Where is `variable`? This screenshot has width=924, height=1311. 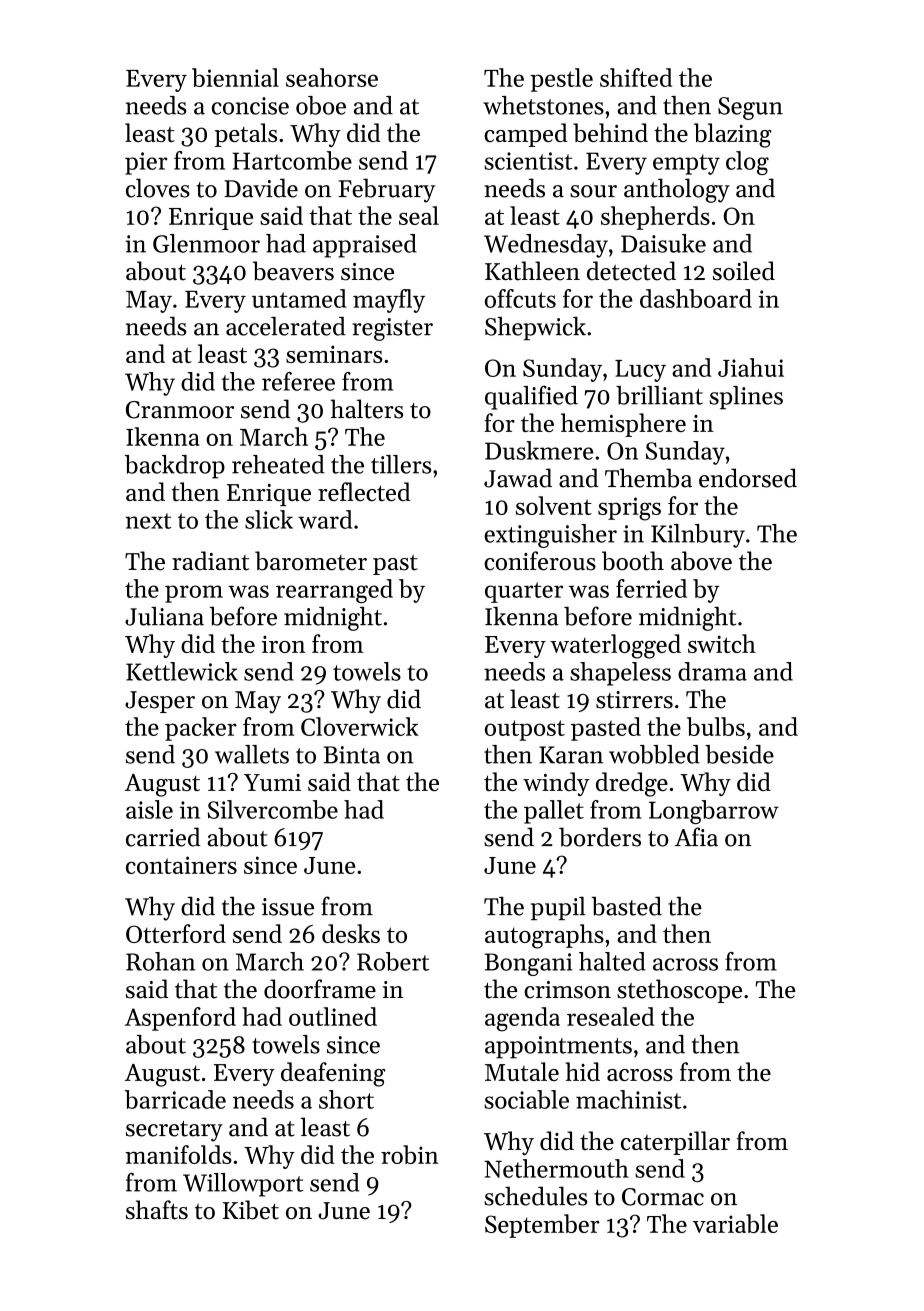
variable is located at coordinates (735, 1223).
